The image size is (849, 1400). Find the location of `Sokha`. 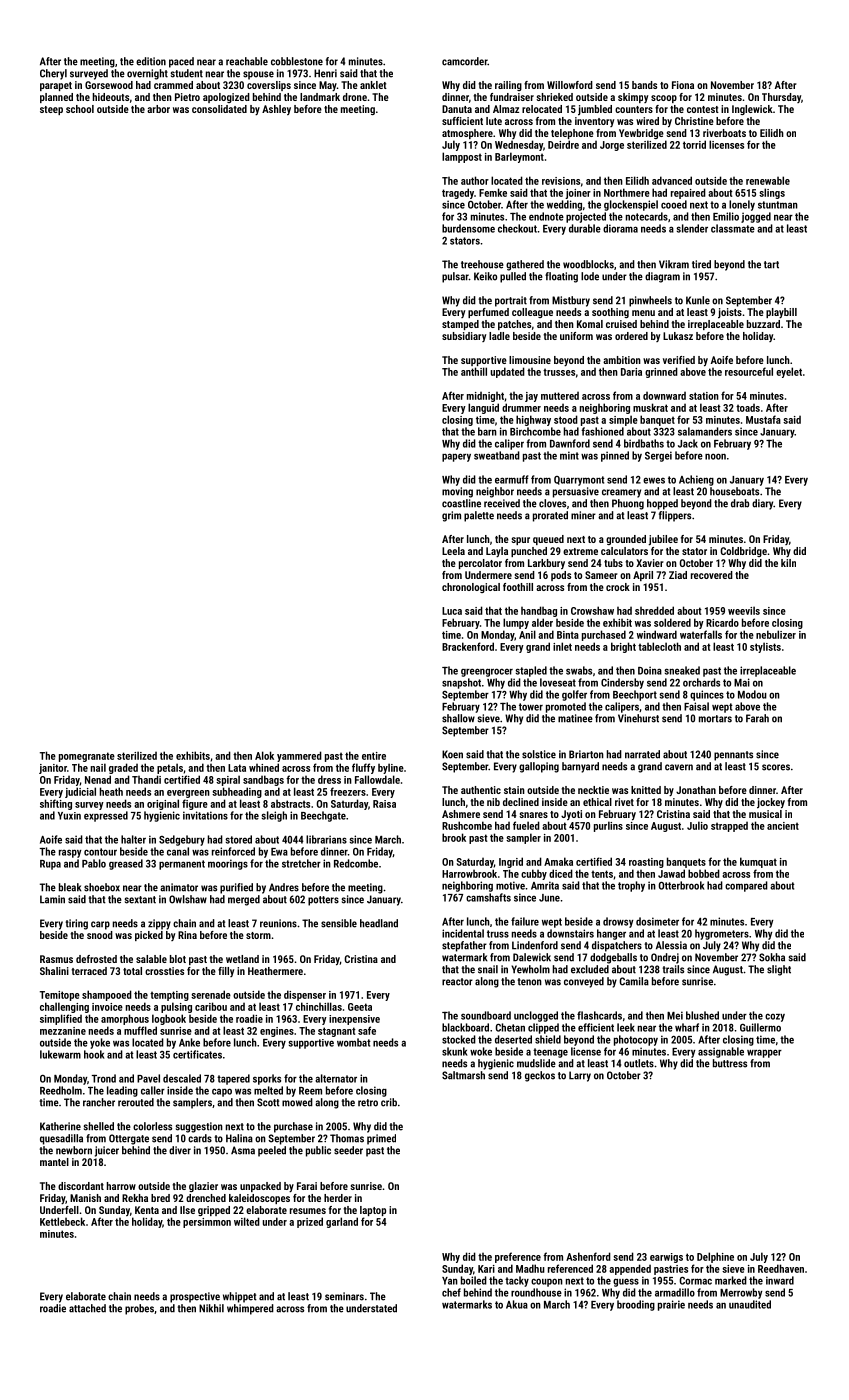

Sokha is located at coordinates (772, 957).
